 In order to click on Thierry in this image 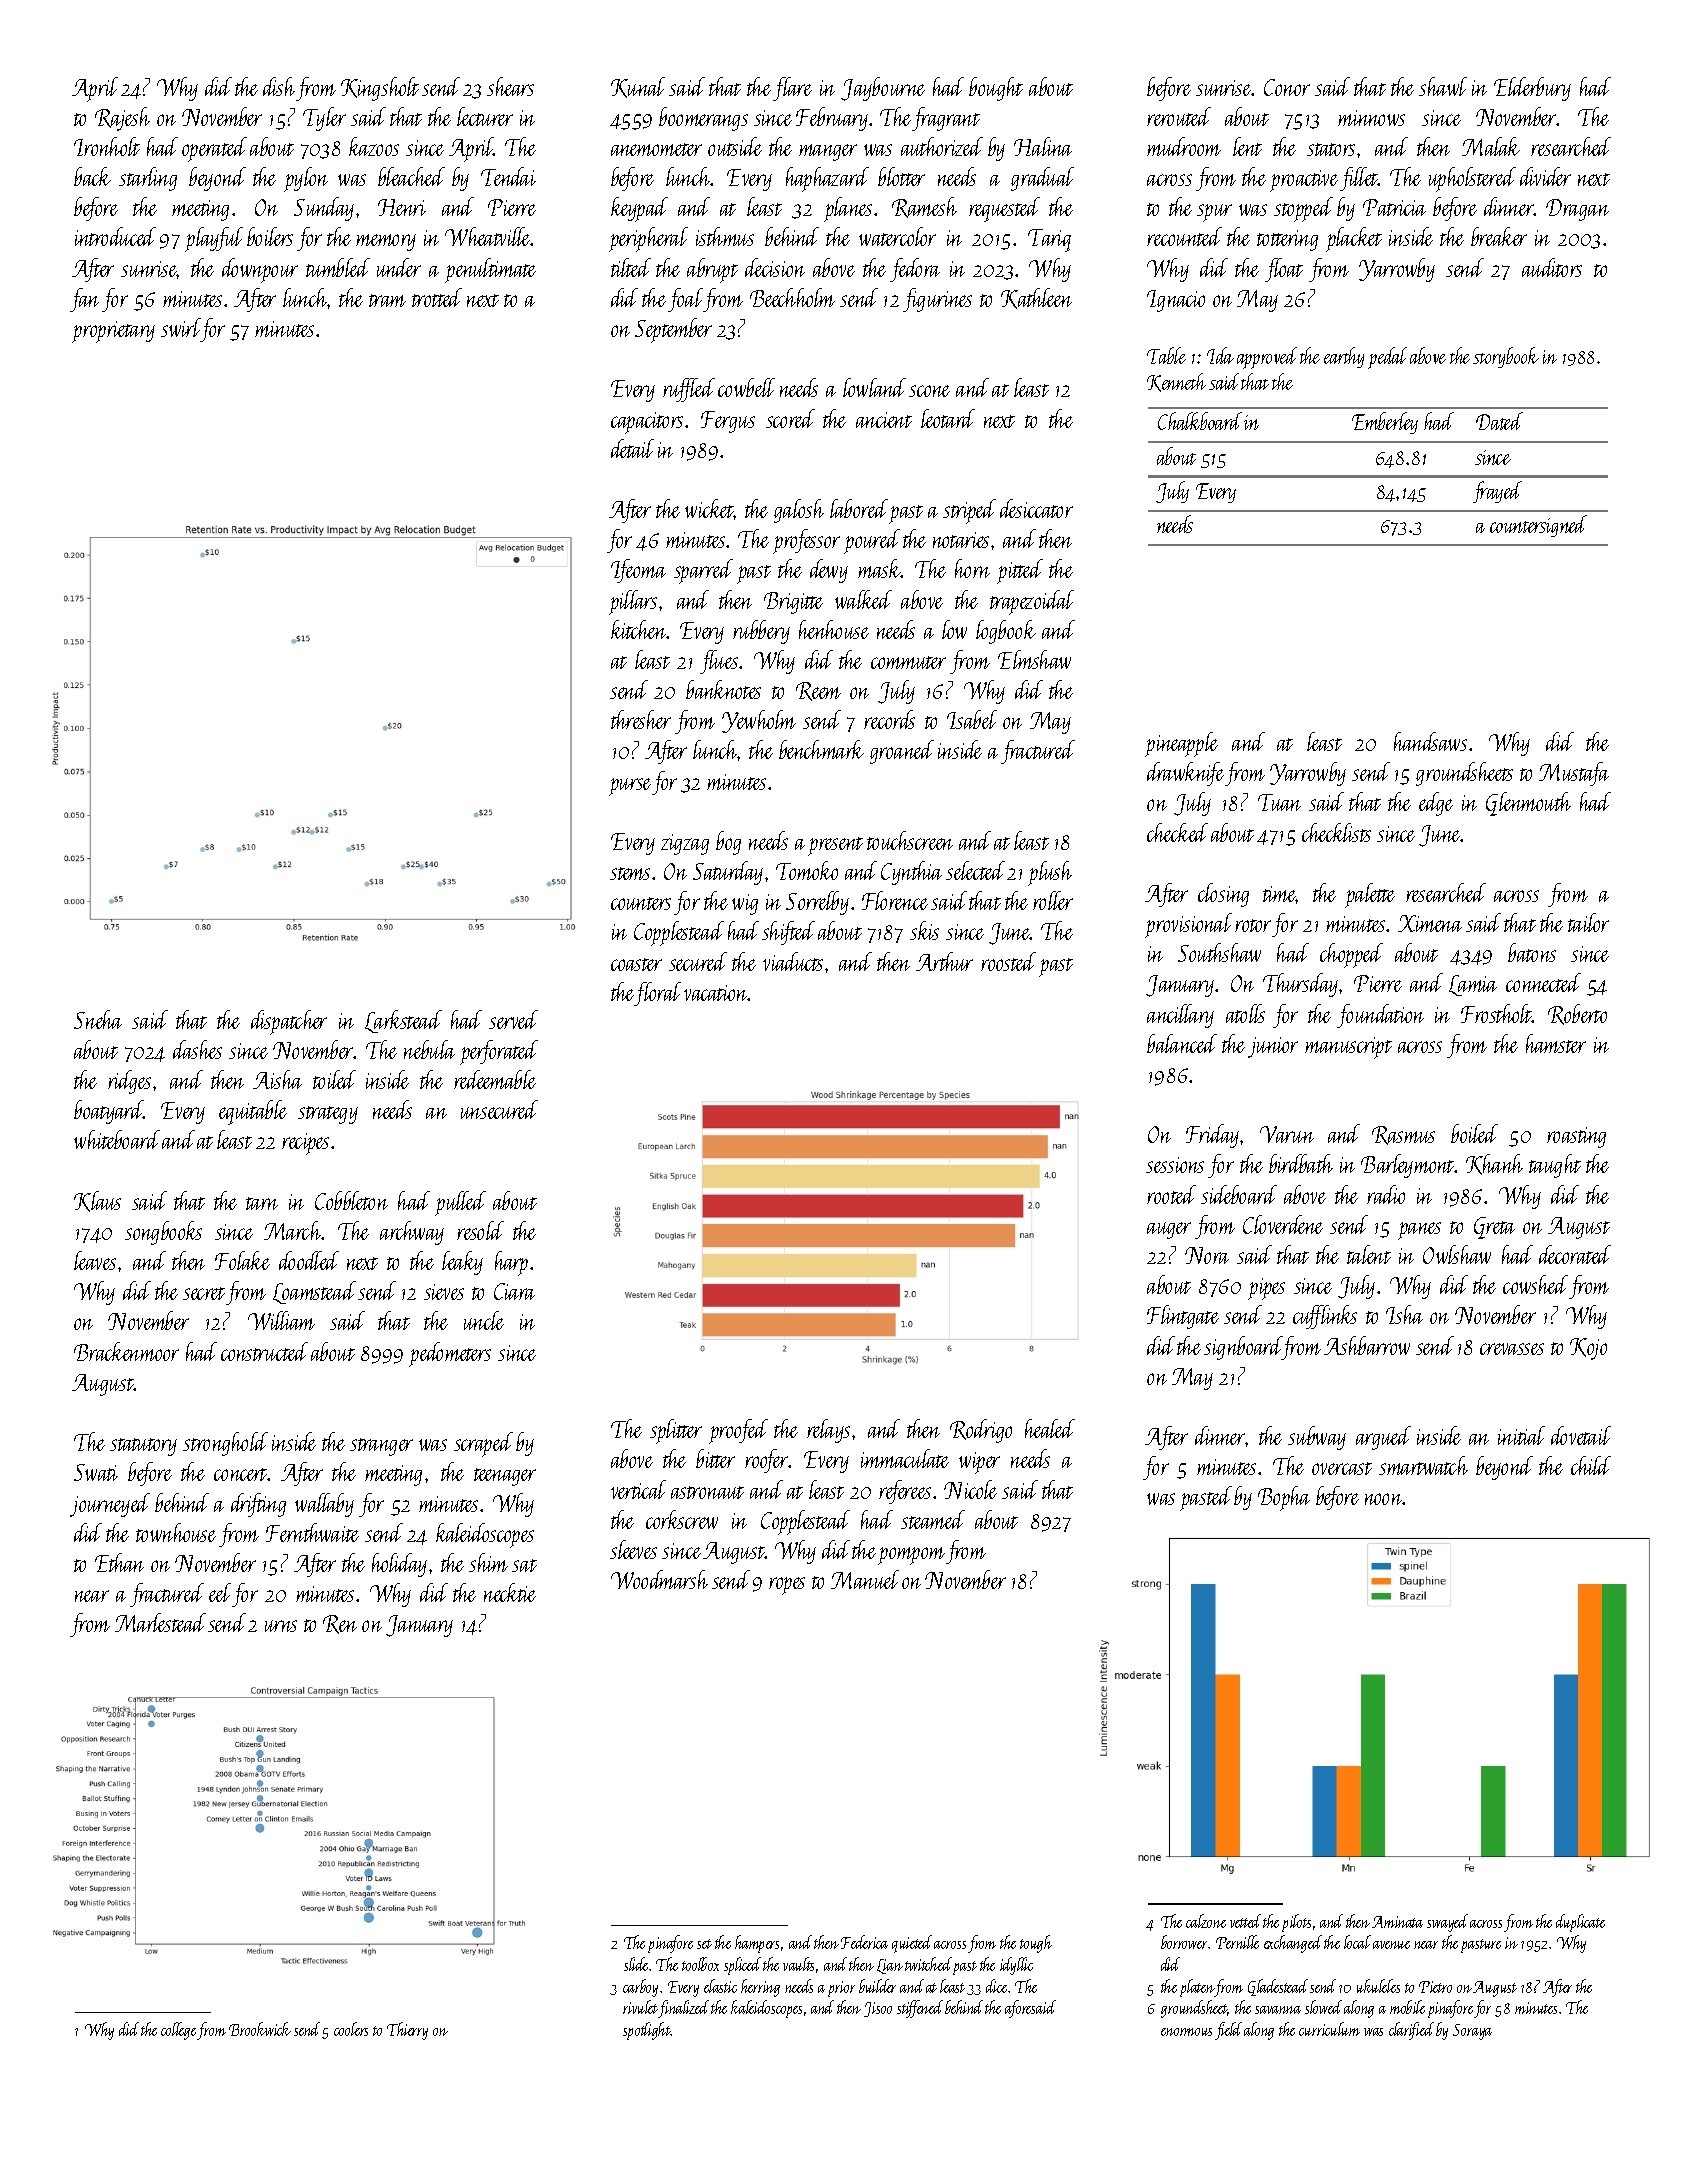, I will do `click(407, 2031)`.
